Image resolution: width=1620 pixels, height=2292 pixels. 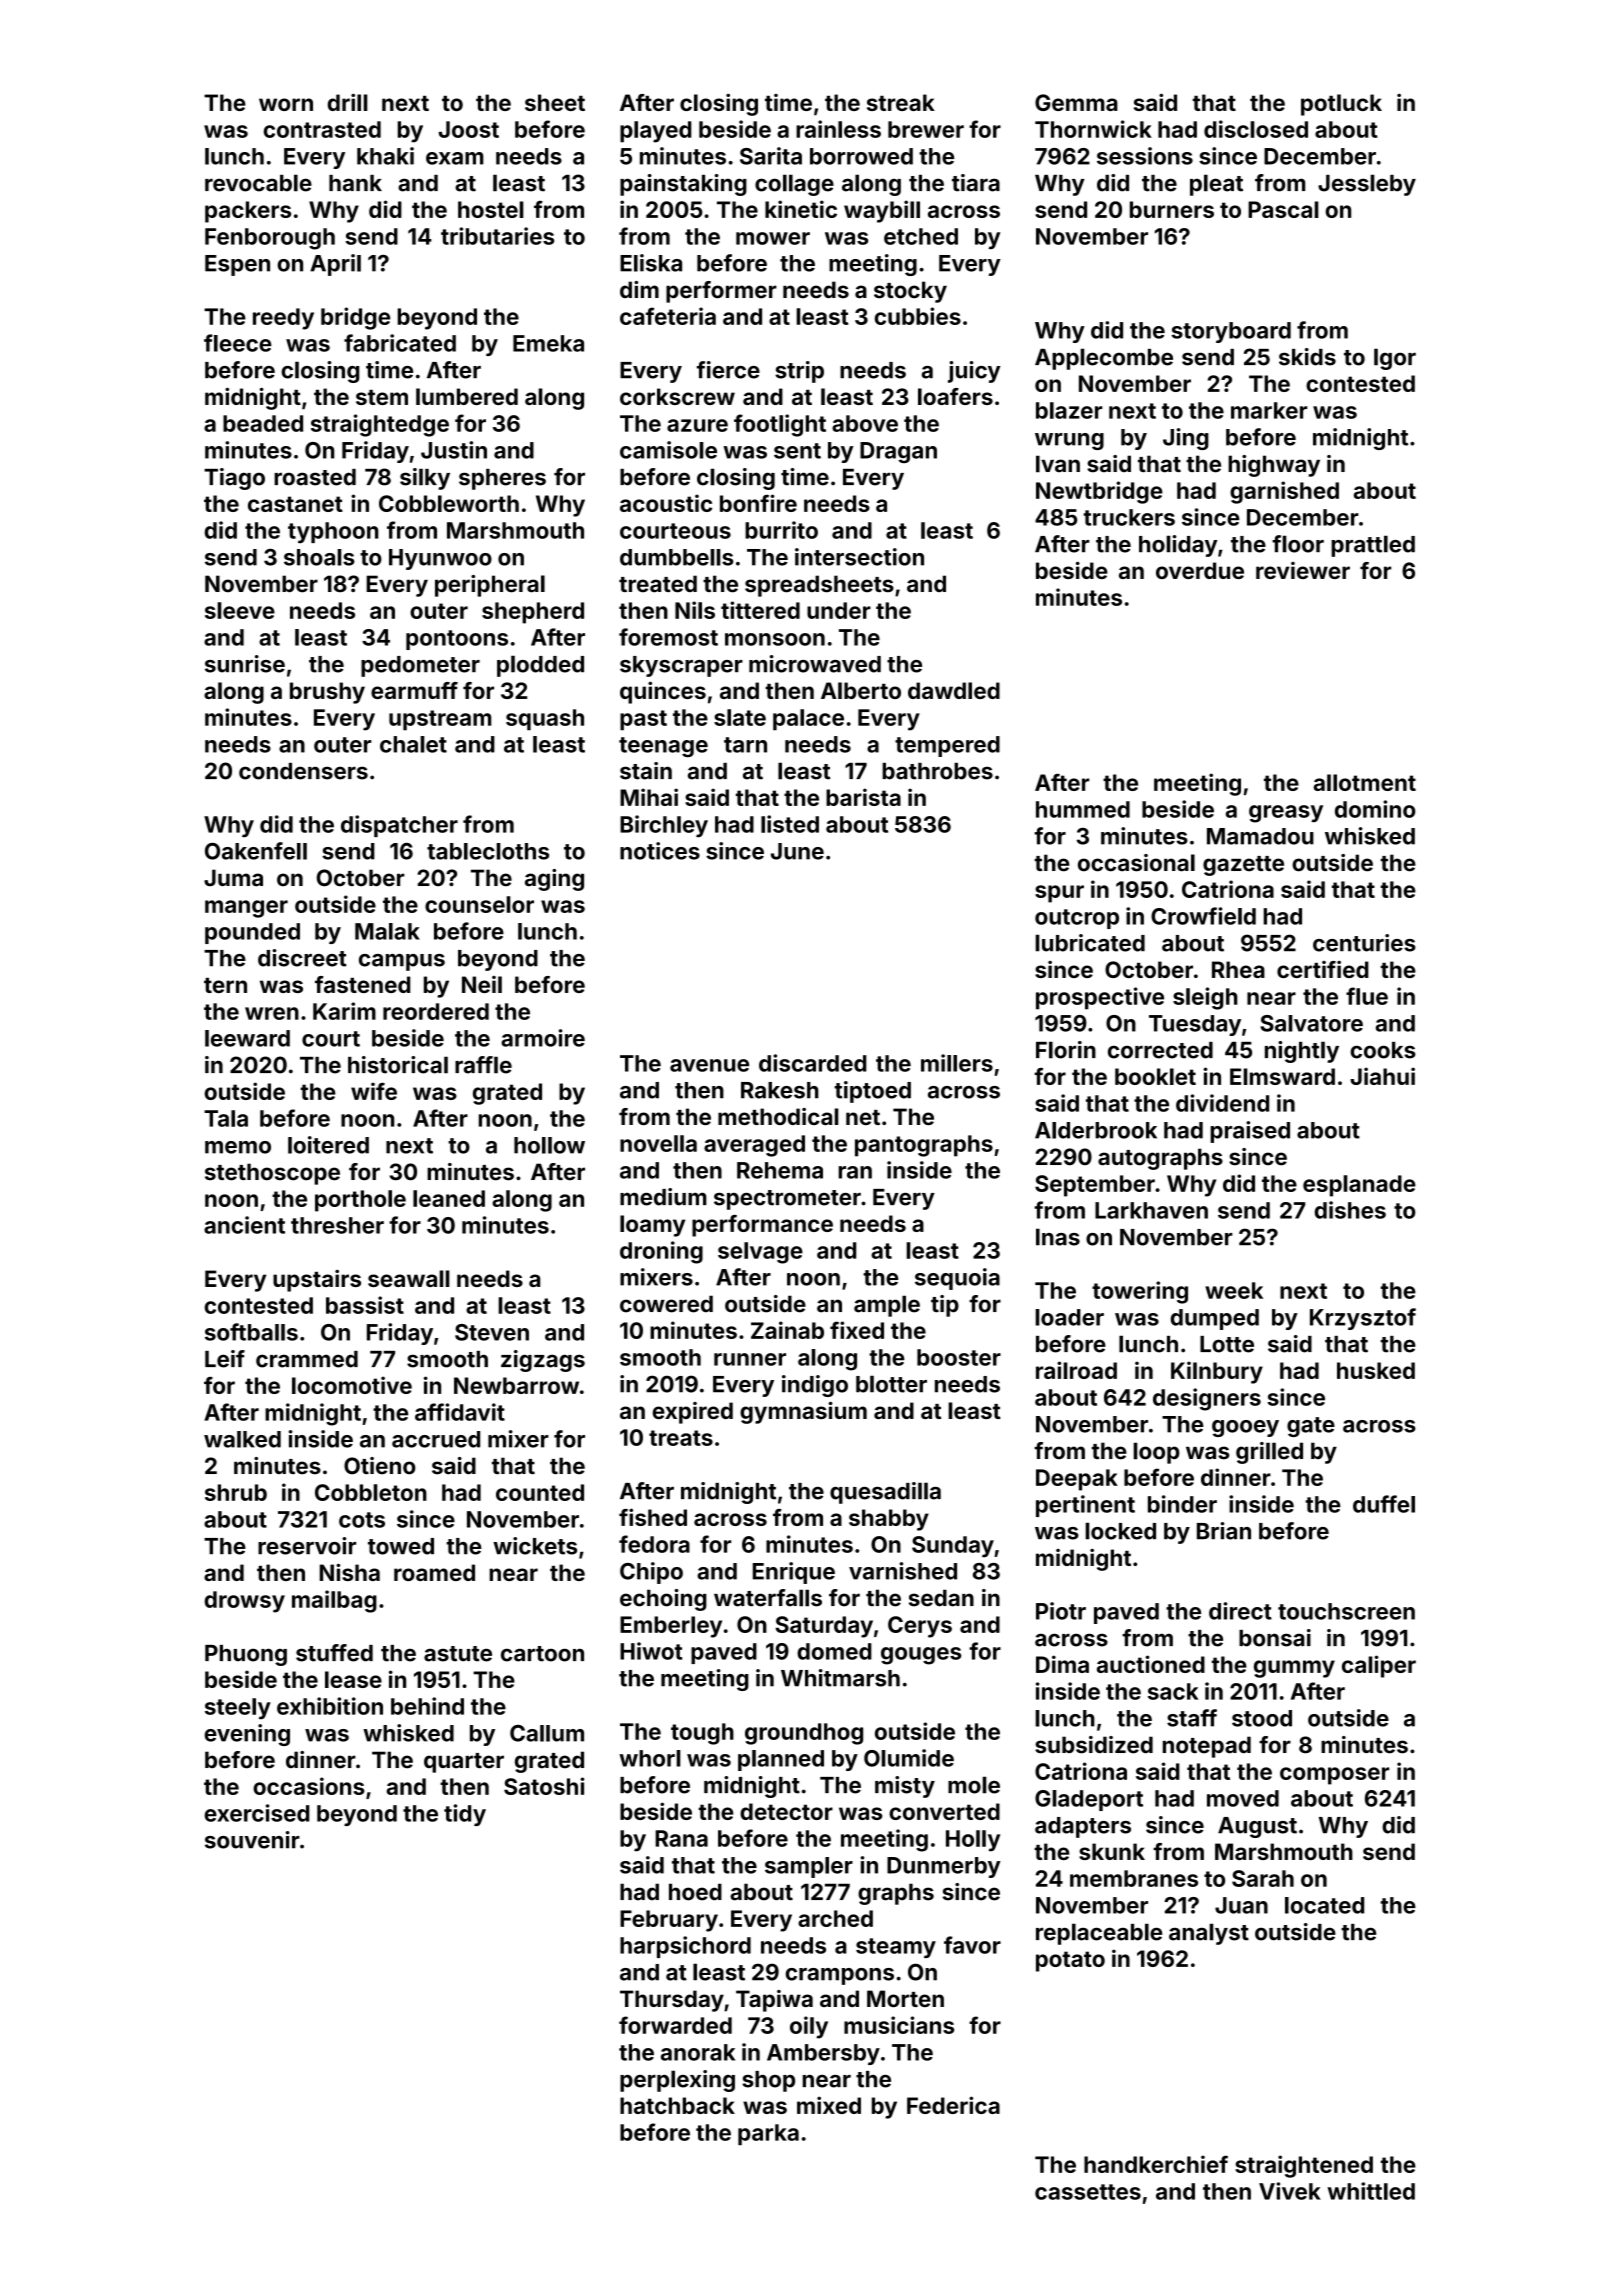 What do you see at coordinates (655, 132) in the screenshot?
I see `played` at bounding box center [655, 132].
